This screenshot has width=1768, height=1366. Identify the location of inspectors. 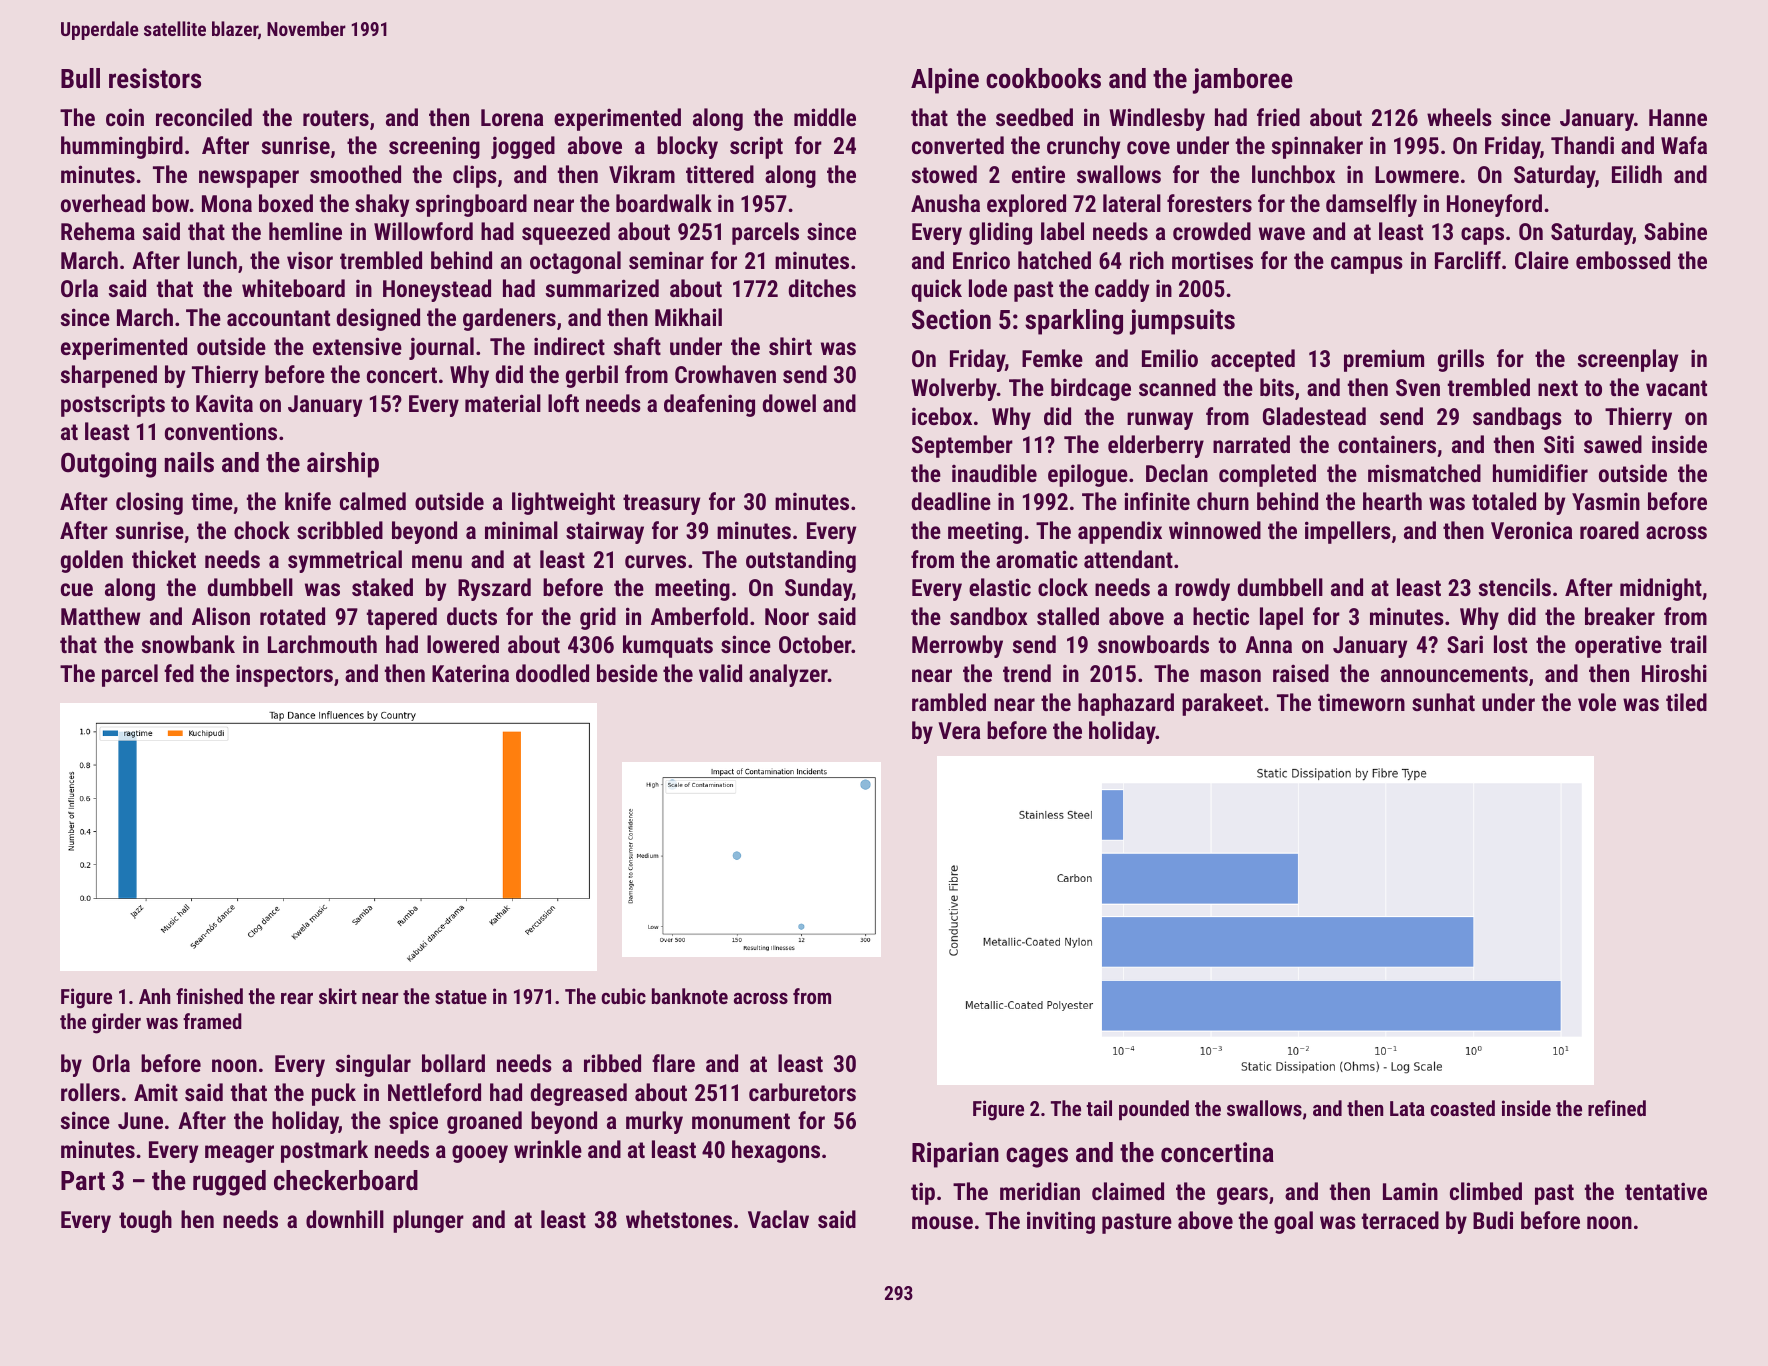
(284, 675).
